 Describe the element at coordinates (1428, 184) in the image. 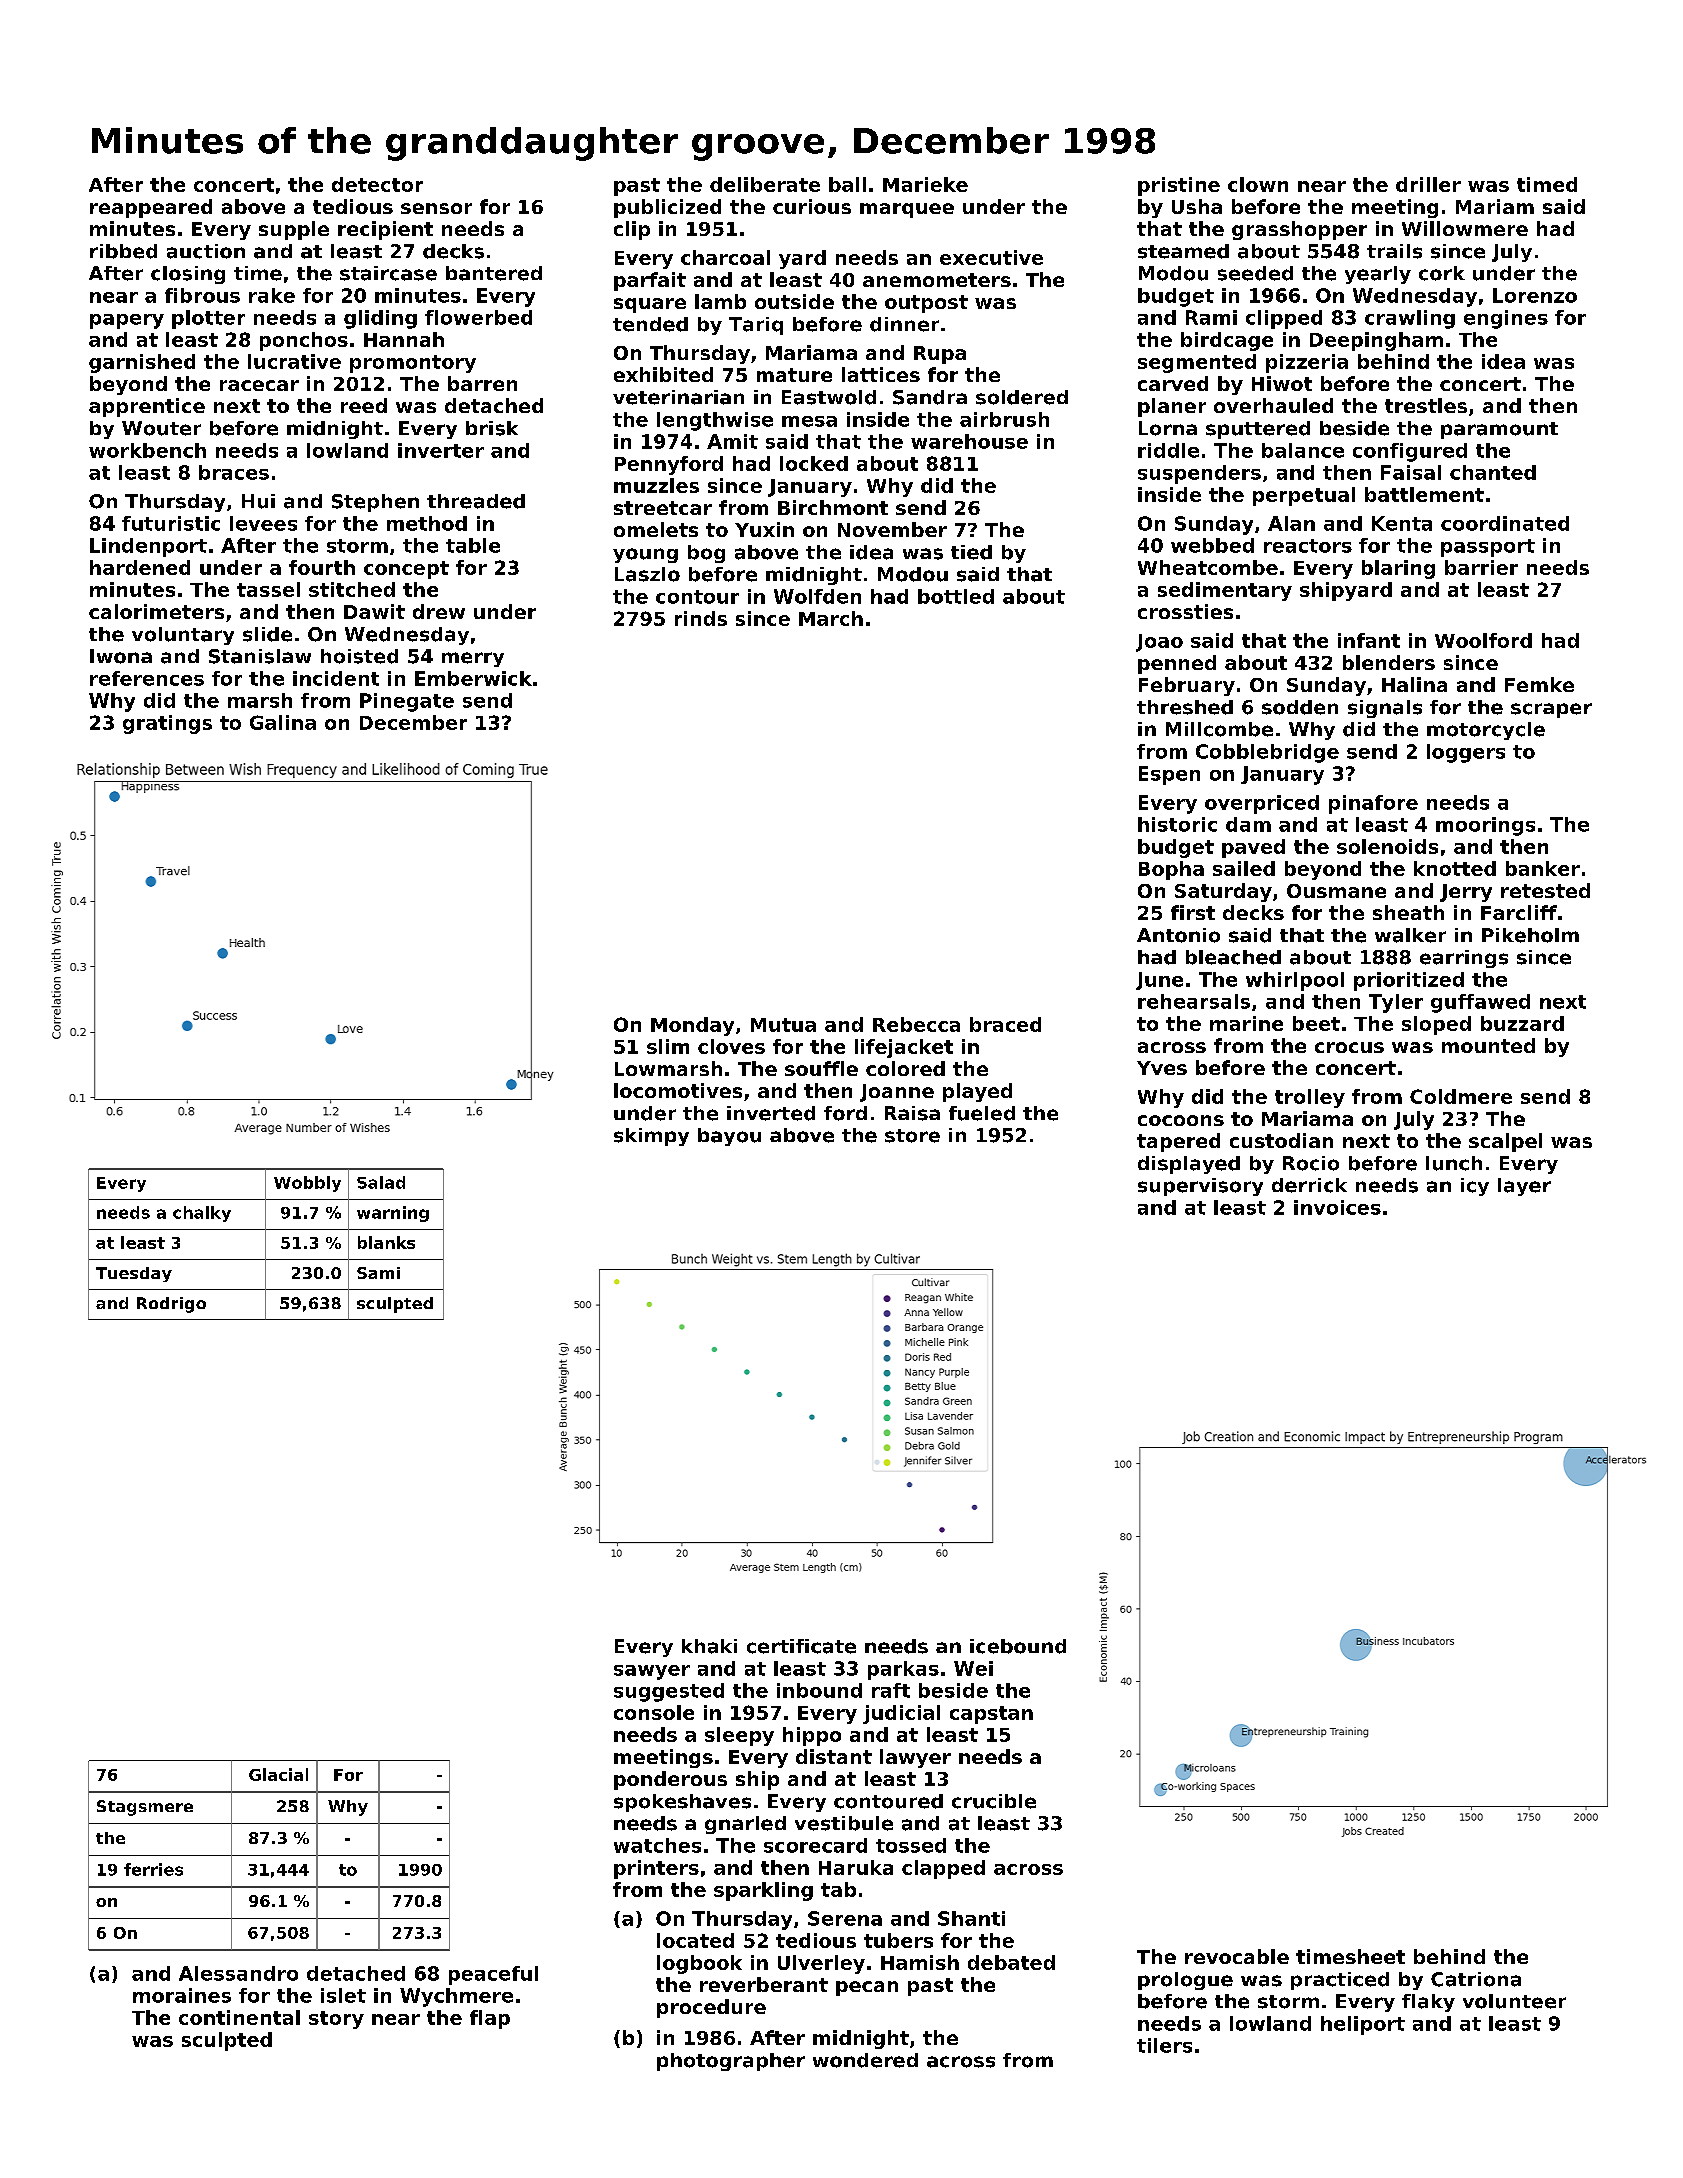

I see `driller` at that location.
